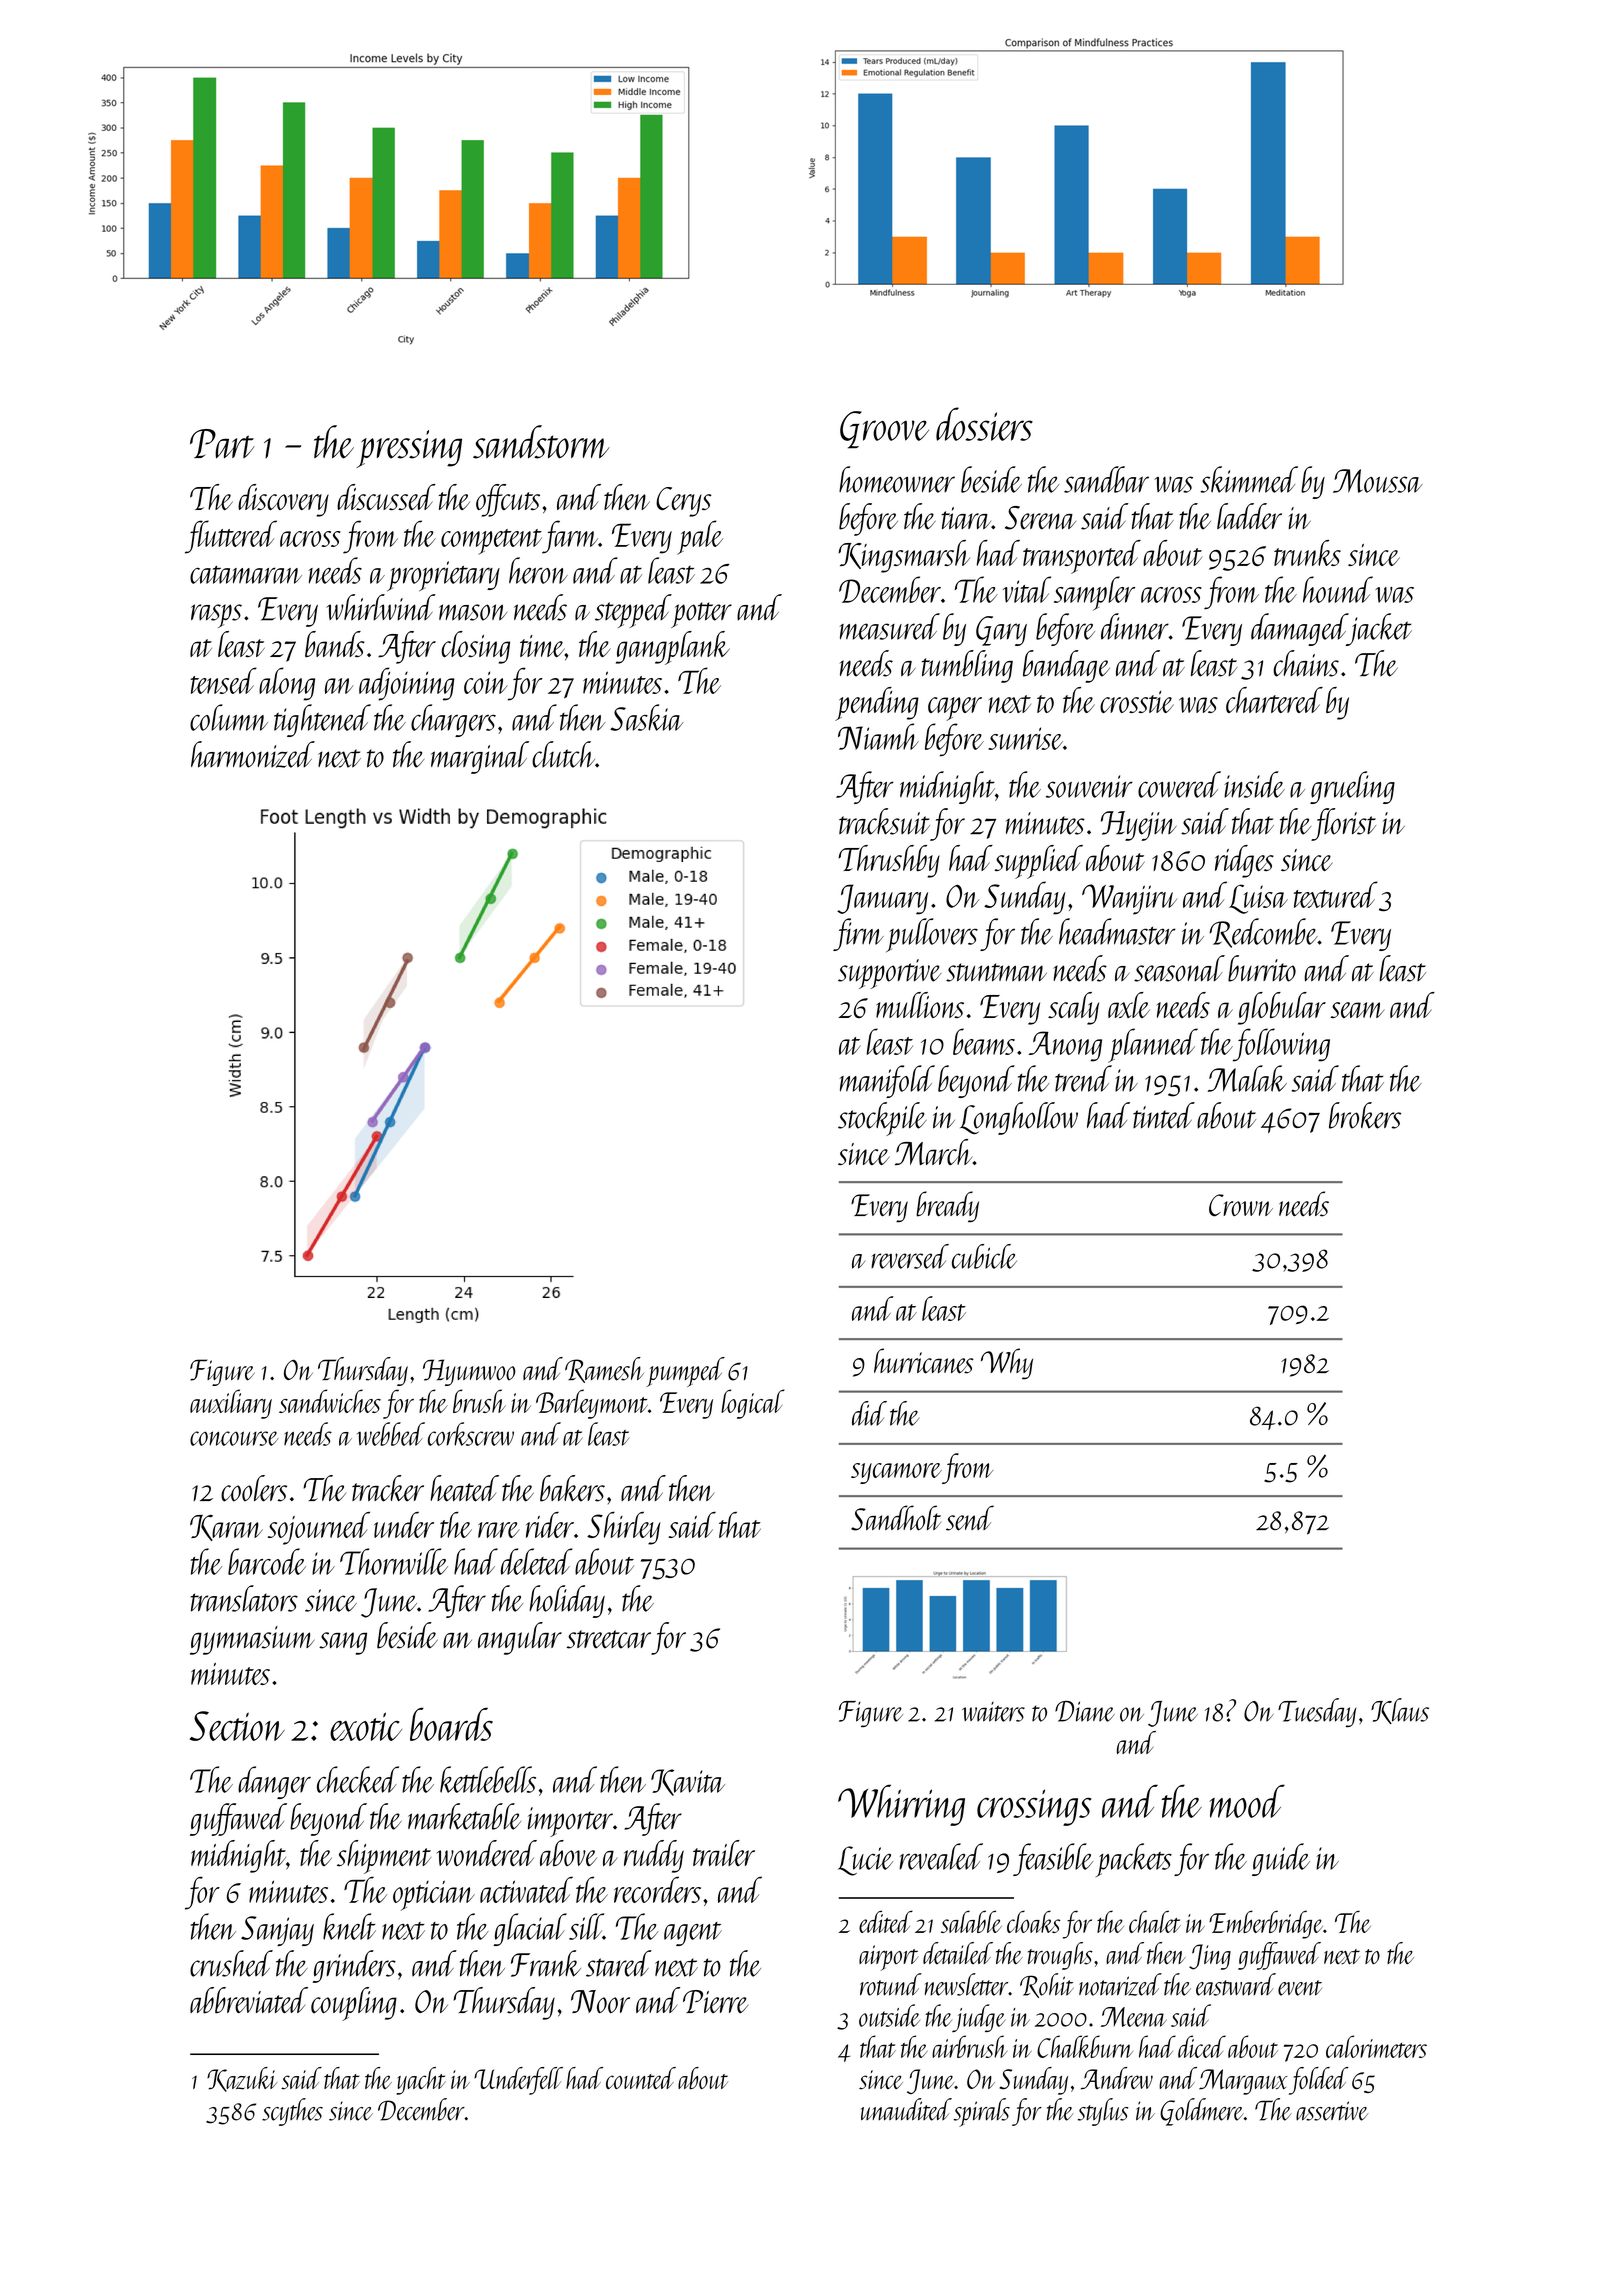  Describe the element at coordinates (904, 556) in the image. I see `Kingsmarsh` at that location.
